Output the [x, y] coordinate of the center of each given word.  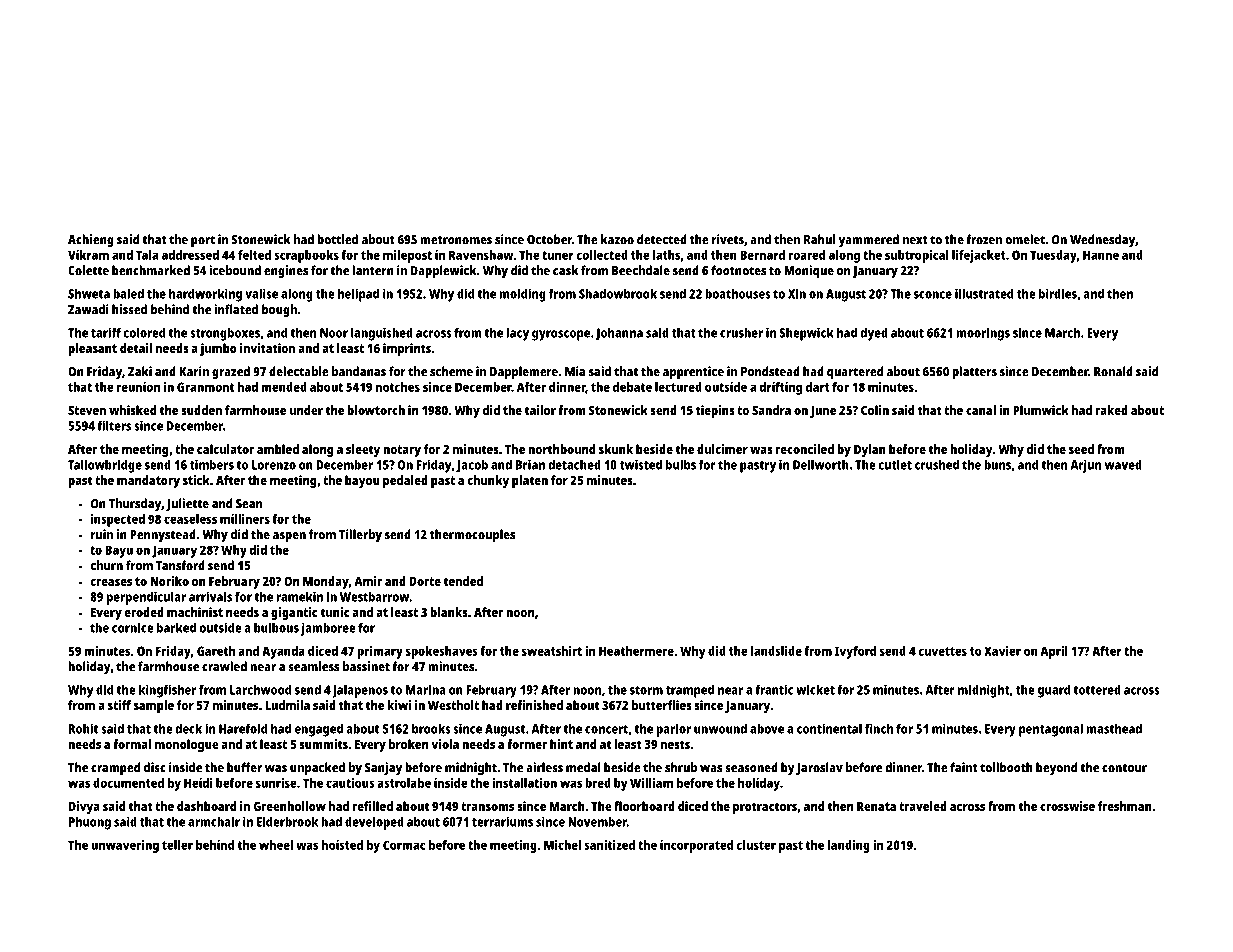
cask [565, 270]
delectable [299, 371]
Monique [809, 272]
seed [1081, 449]
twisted [641, 464]
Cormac [404, 845]
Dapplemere [524, 373]
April [1054, 652]
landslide [776, 651]
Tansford [180, 565]
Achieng [91, 241]
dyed [874, 334]
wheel [276, 845]
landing [849, 846]
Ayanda [283, 652]
